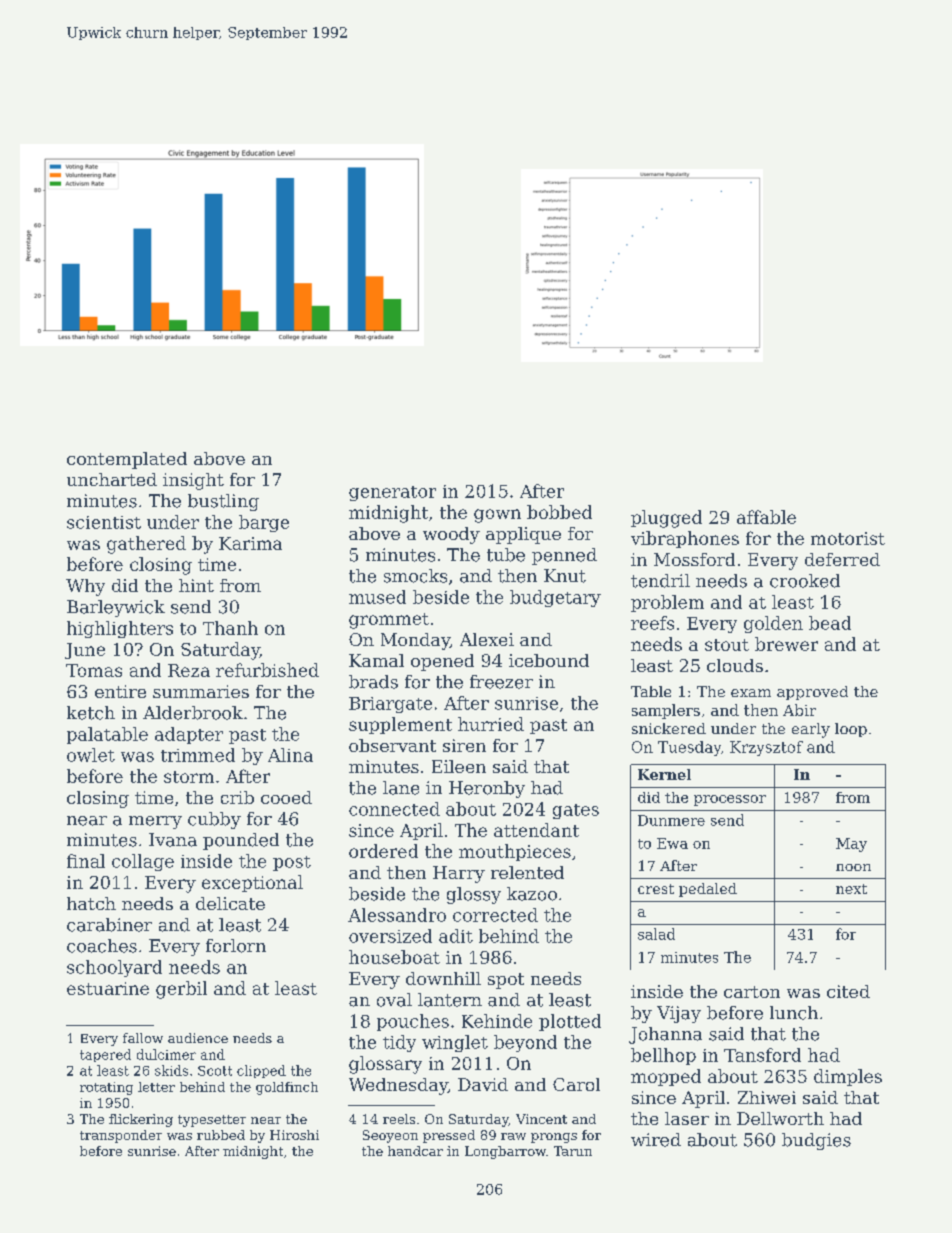  What do you see at coordinates (451, 535) in the screenshot?
I see `woody` at bounding box center [451, 535].
